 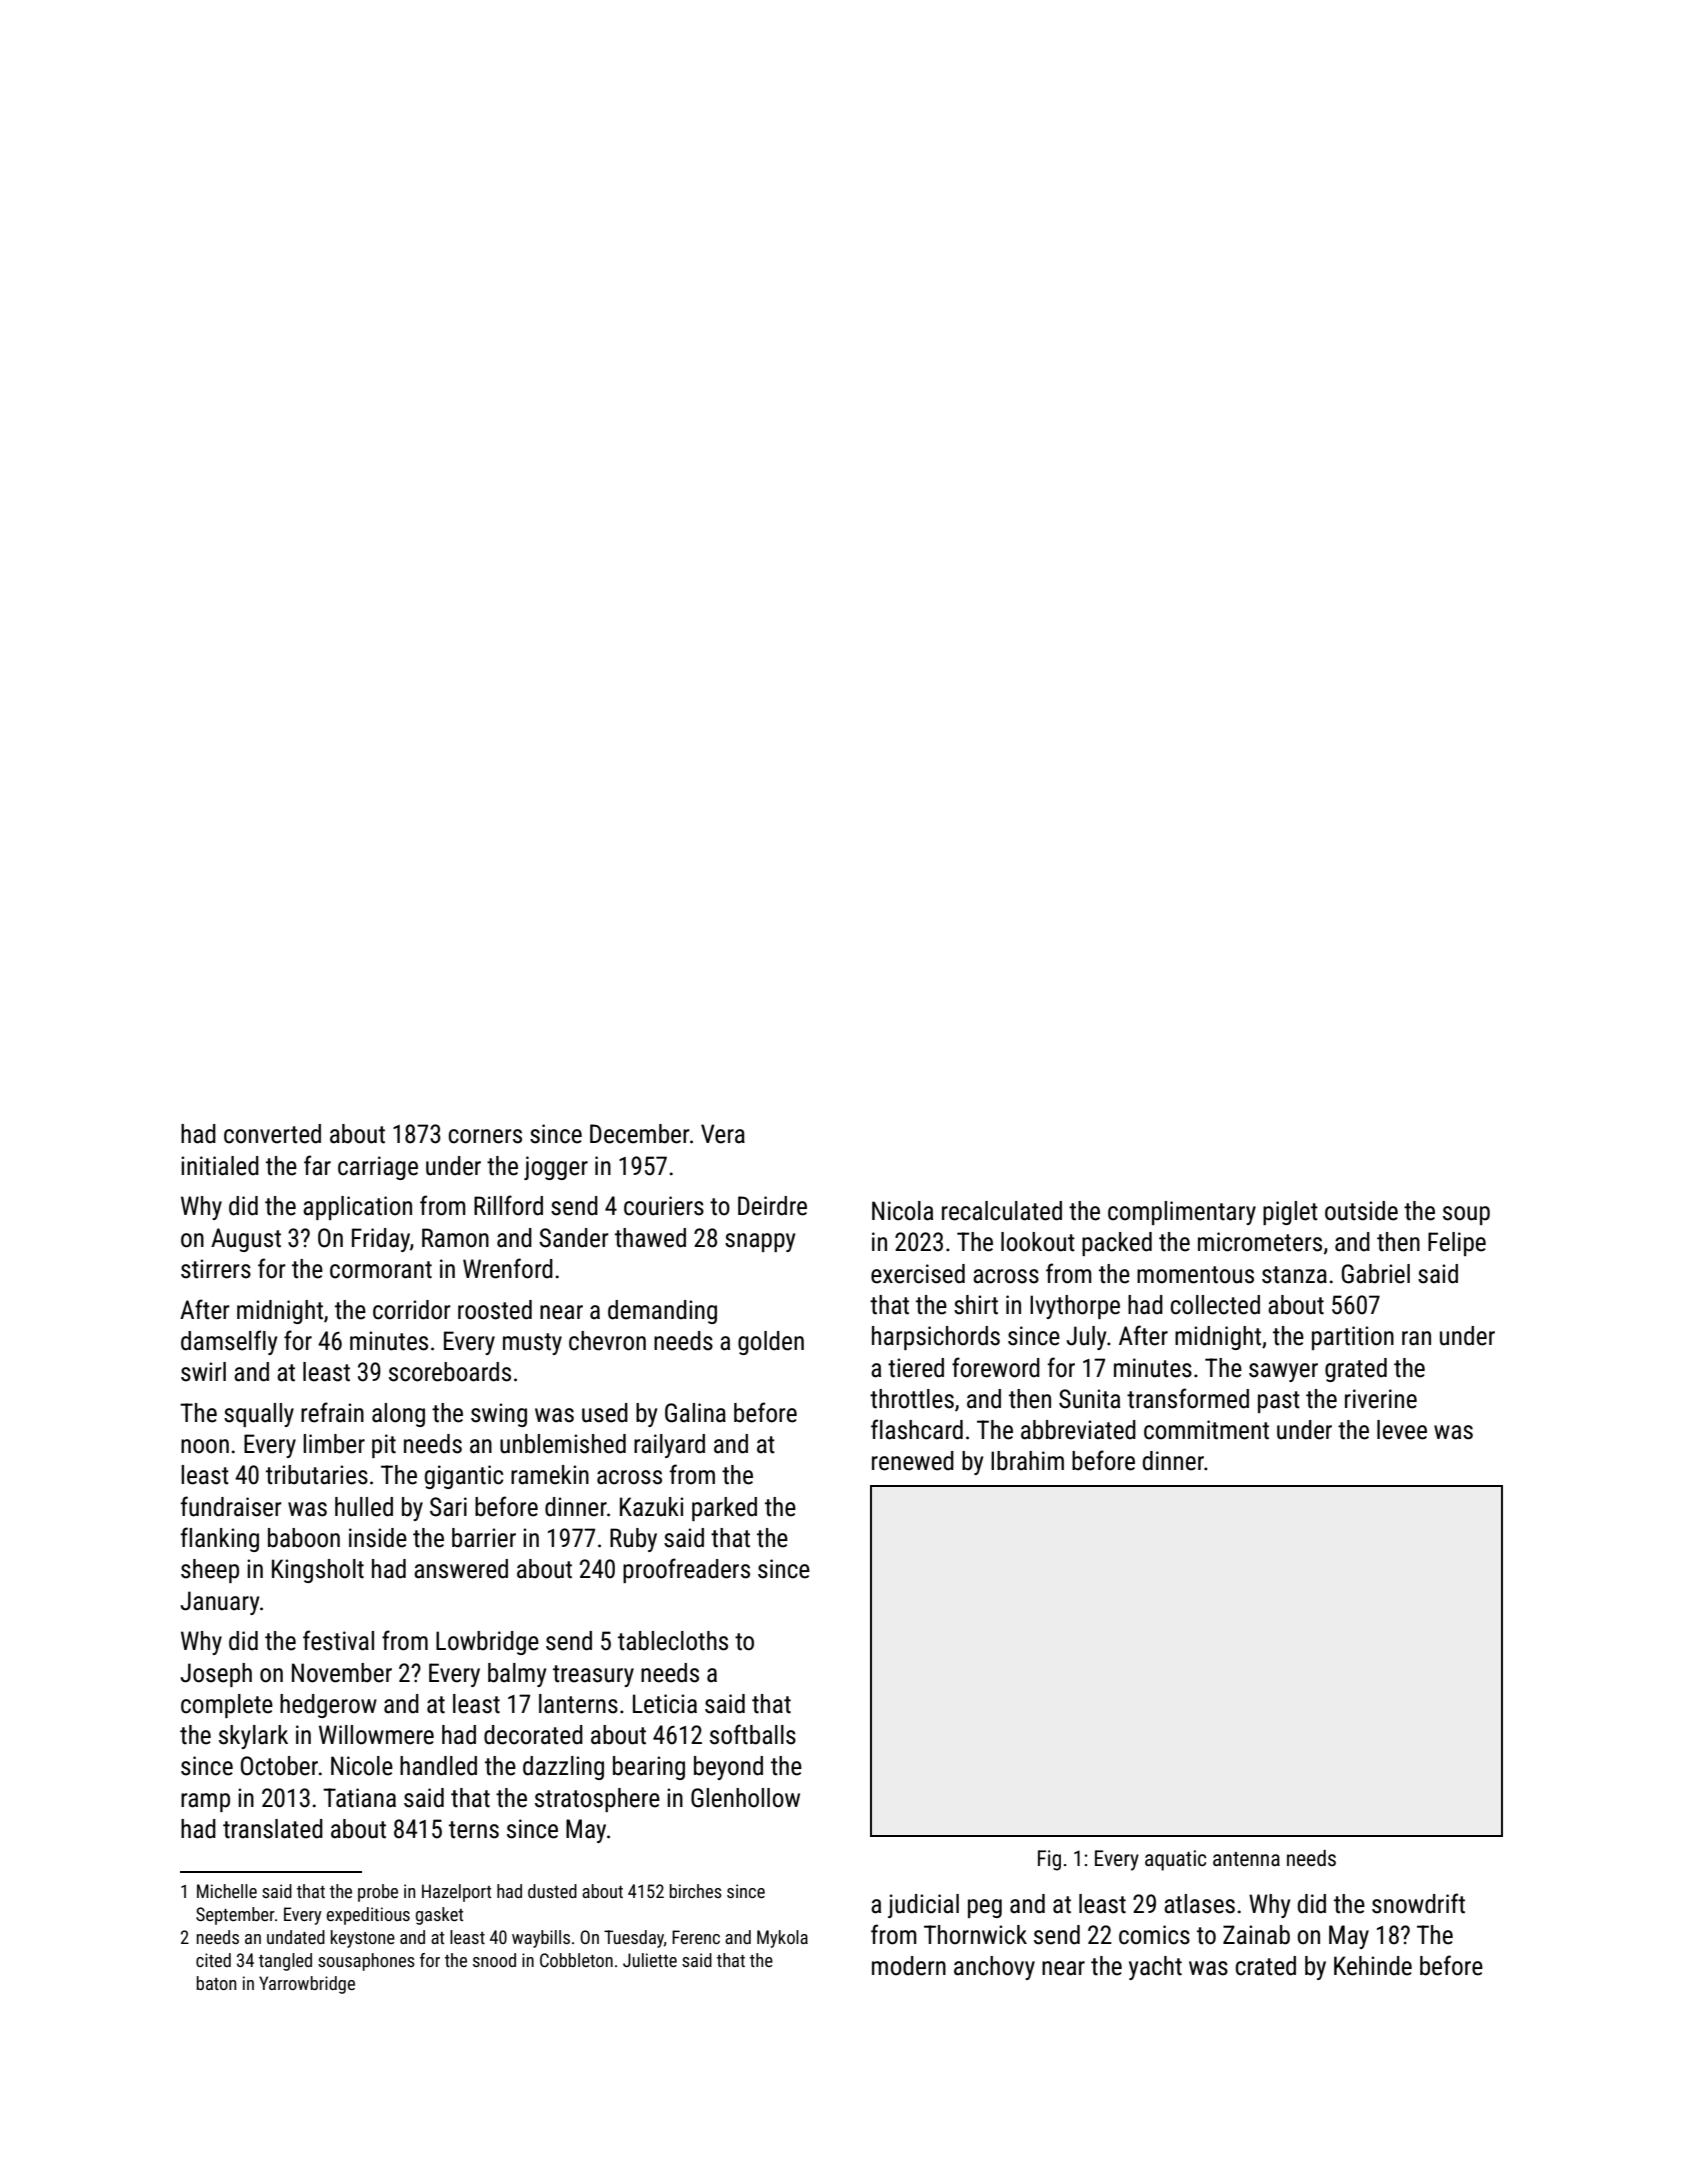 What do you see at coordinates (1260, 1242) in the image?
I see `micrometers` at bounding box center [1260, 1242].
